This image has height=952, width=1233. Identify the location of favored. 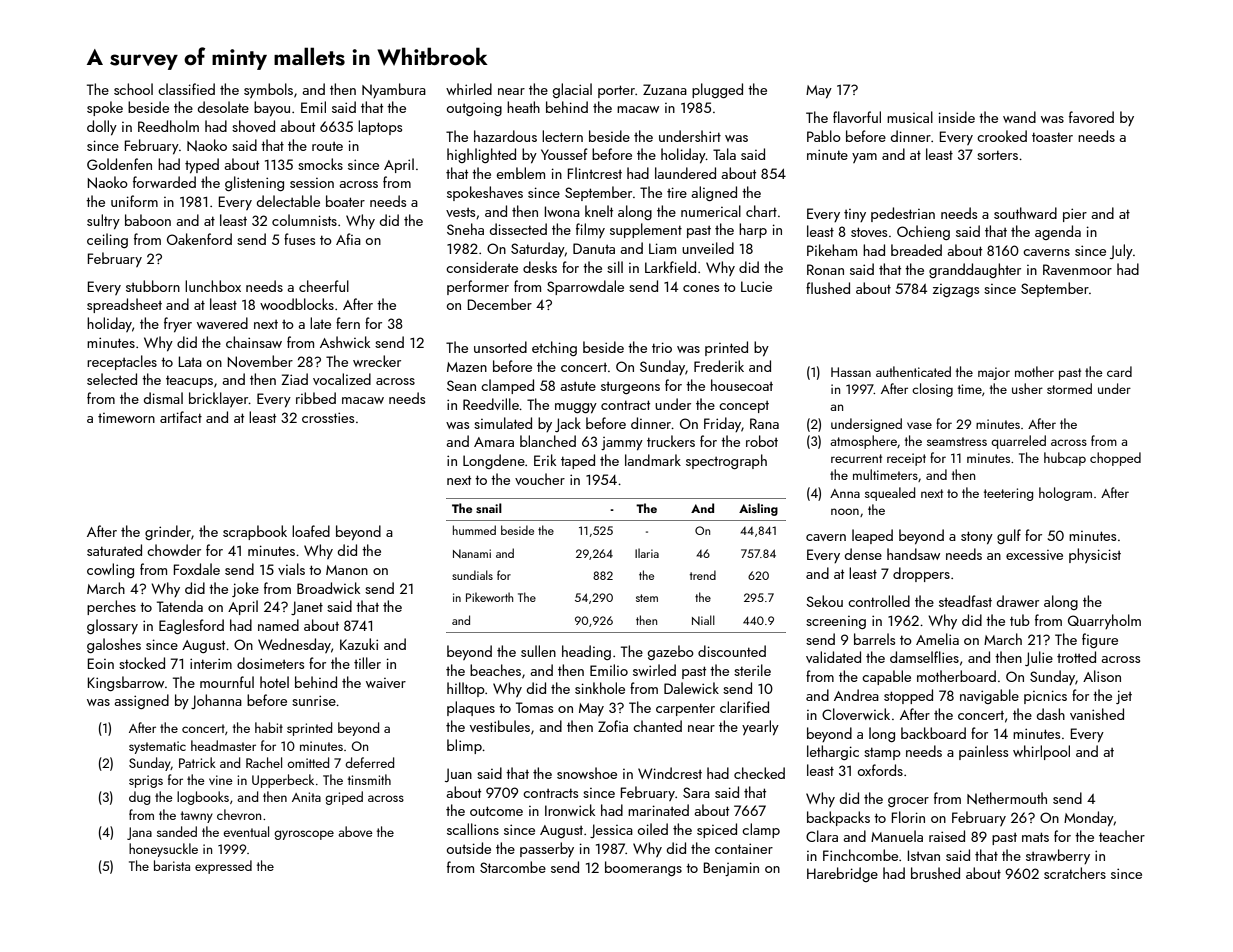
(1091, 117).
